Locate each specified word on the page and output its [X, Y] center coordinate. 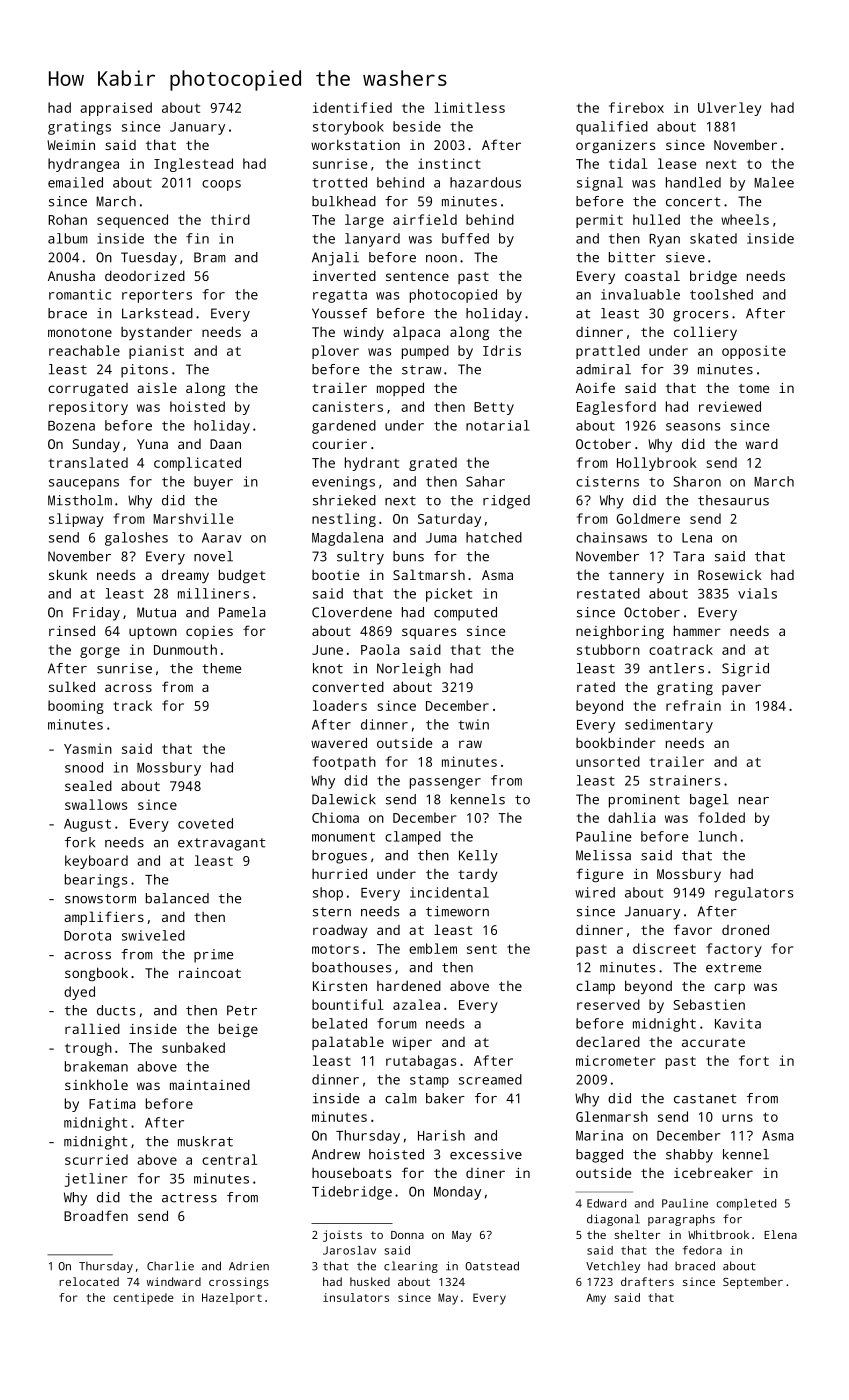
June [327, 650]
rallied [92, 1028]
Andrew [336, 1154]
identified [352, 107]
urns [737, 1118]
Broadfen [96, 1215]
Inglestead [193, 165]
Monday [457, 1193]
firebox [636, 107]
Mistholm [80, 500]
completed [746, 1204]
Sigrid [745, 670]
